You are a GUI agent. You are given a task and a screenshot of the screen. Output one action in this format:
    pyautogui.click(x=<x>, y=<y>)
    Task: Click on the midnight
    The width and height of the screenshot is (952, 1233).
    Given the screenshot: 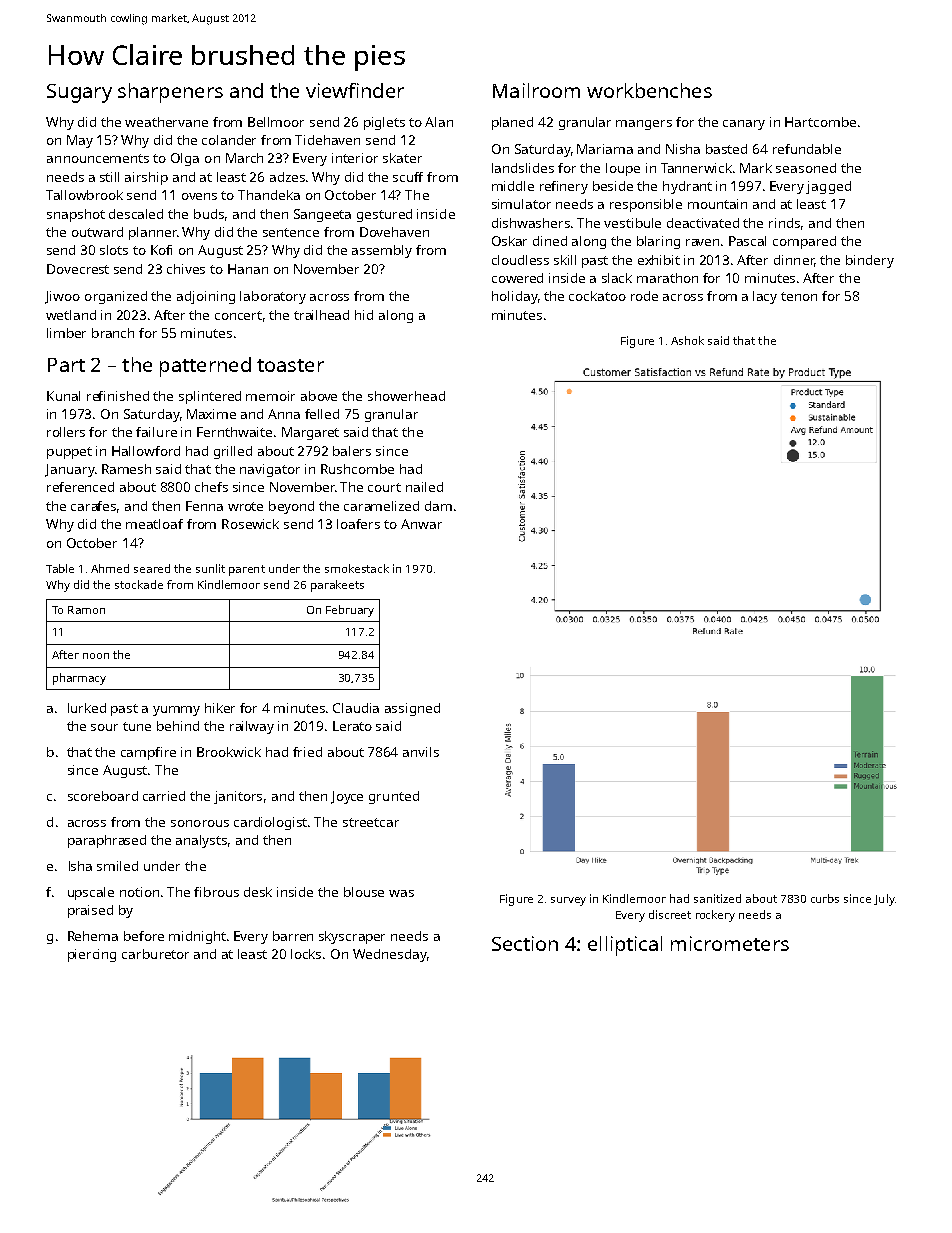 What is the action you would take?
    pyautogui.click(x=197, y=937)
